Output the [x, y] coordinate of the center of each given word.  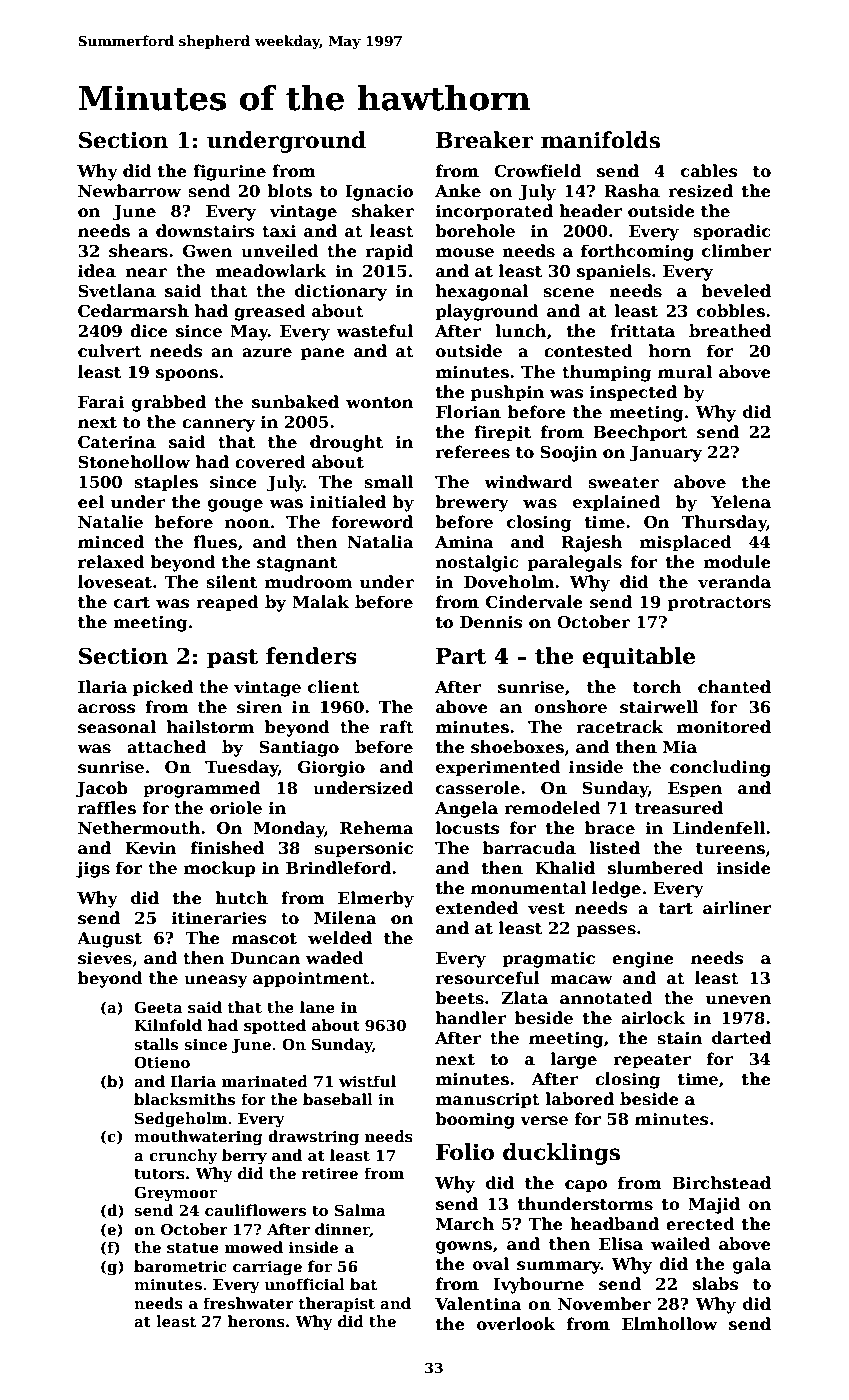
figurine [229, 172]
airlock [653, 1018]
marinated [265, 1081]
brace [610, 828]
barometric [180, 1266]
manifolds [600, 140]
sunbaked [295, 402]
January [666, 454]
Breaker [485, 140]
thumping [606, 373]
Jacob [102, 789]
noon [247, 524]
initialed [348, 502]
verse [544, 1121]
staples [166, 483]
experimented [498, 768]
